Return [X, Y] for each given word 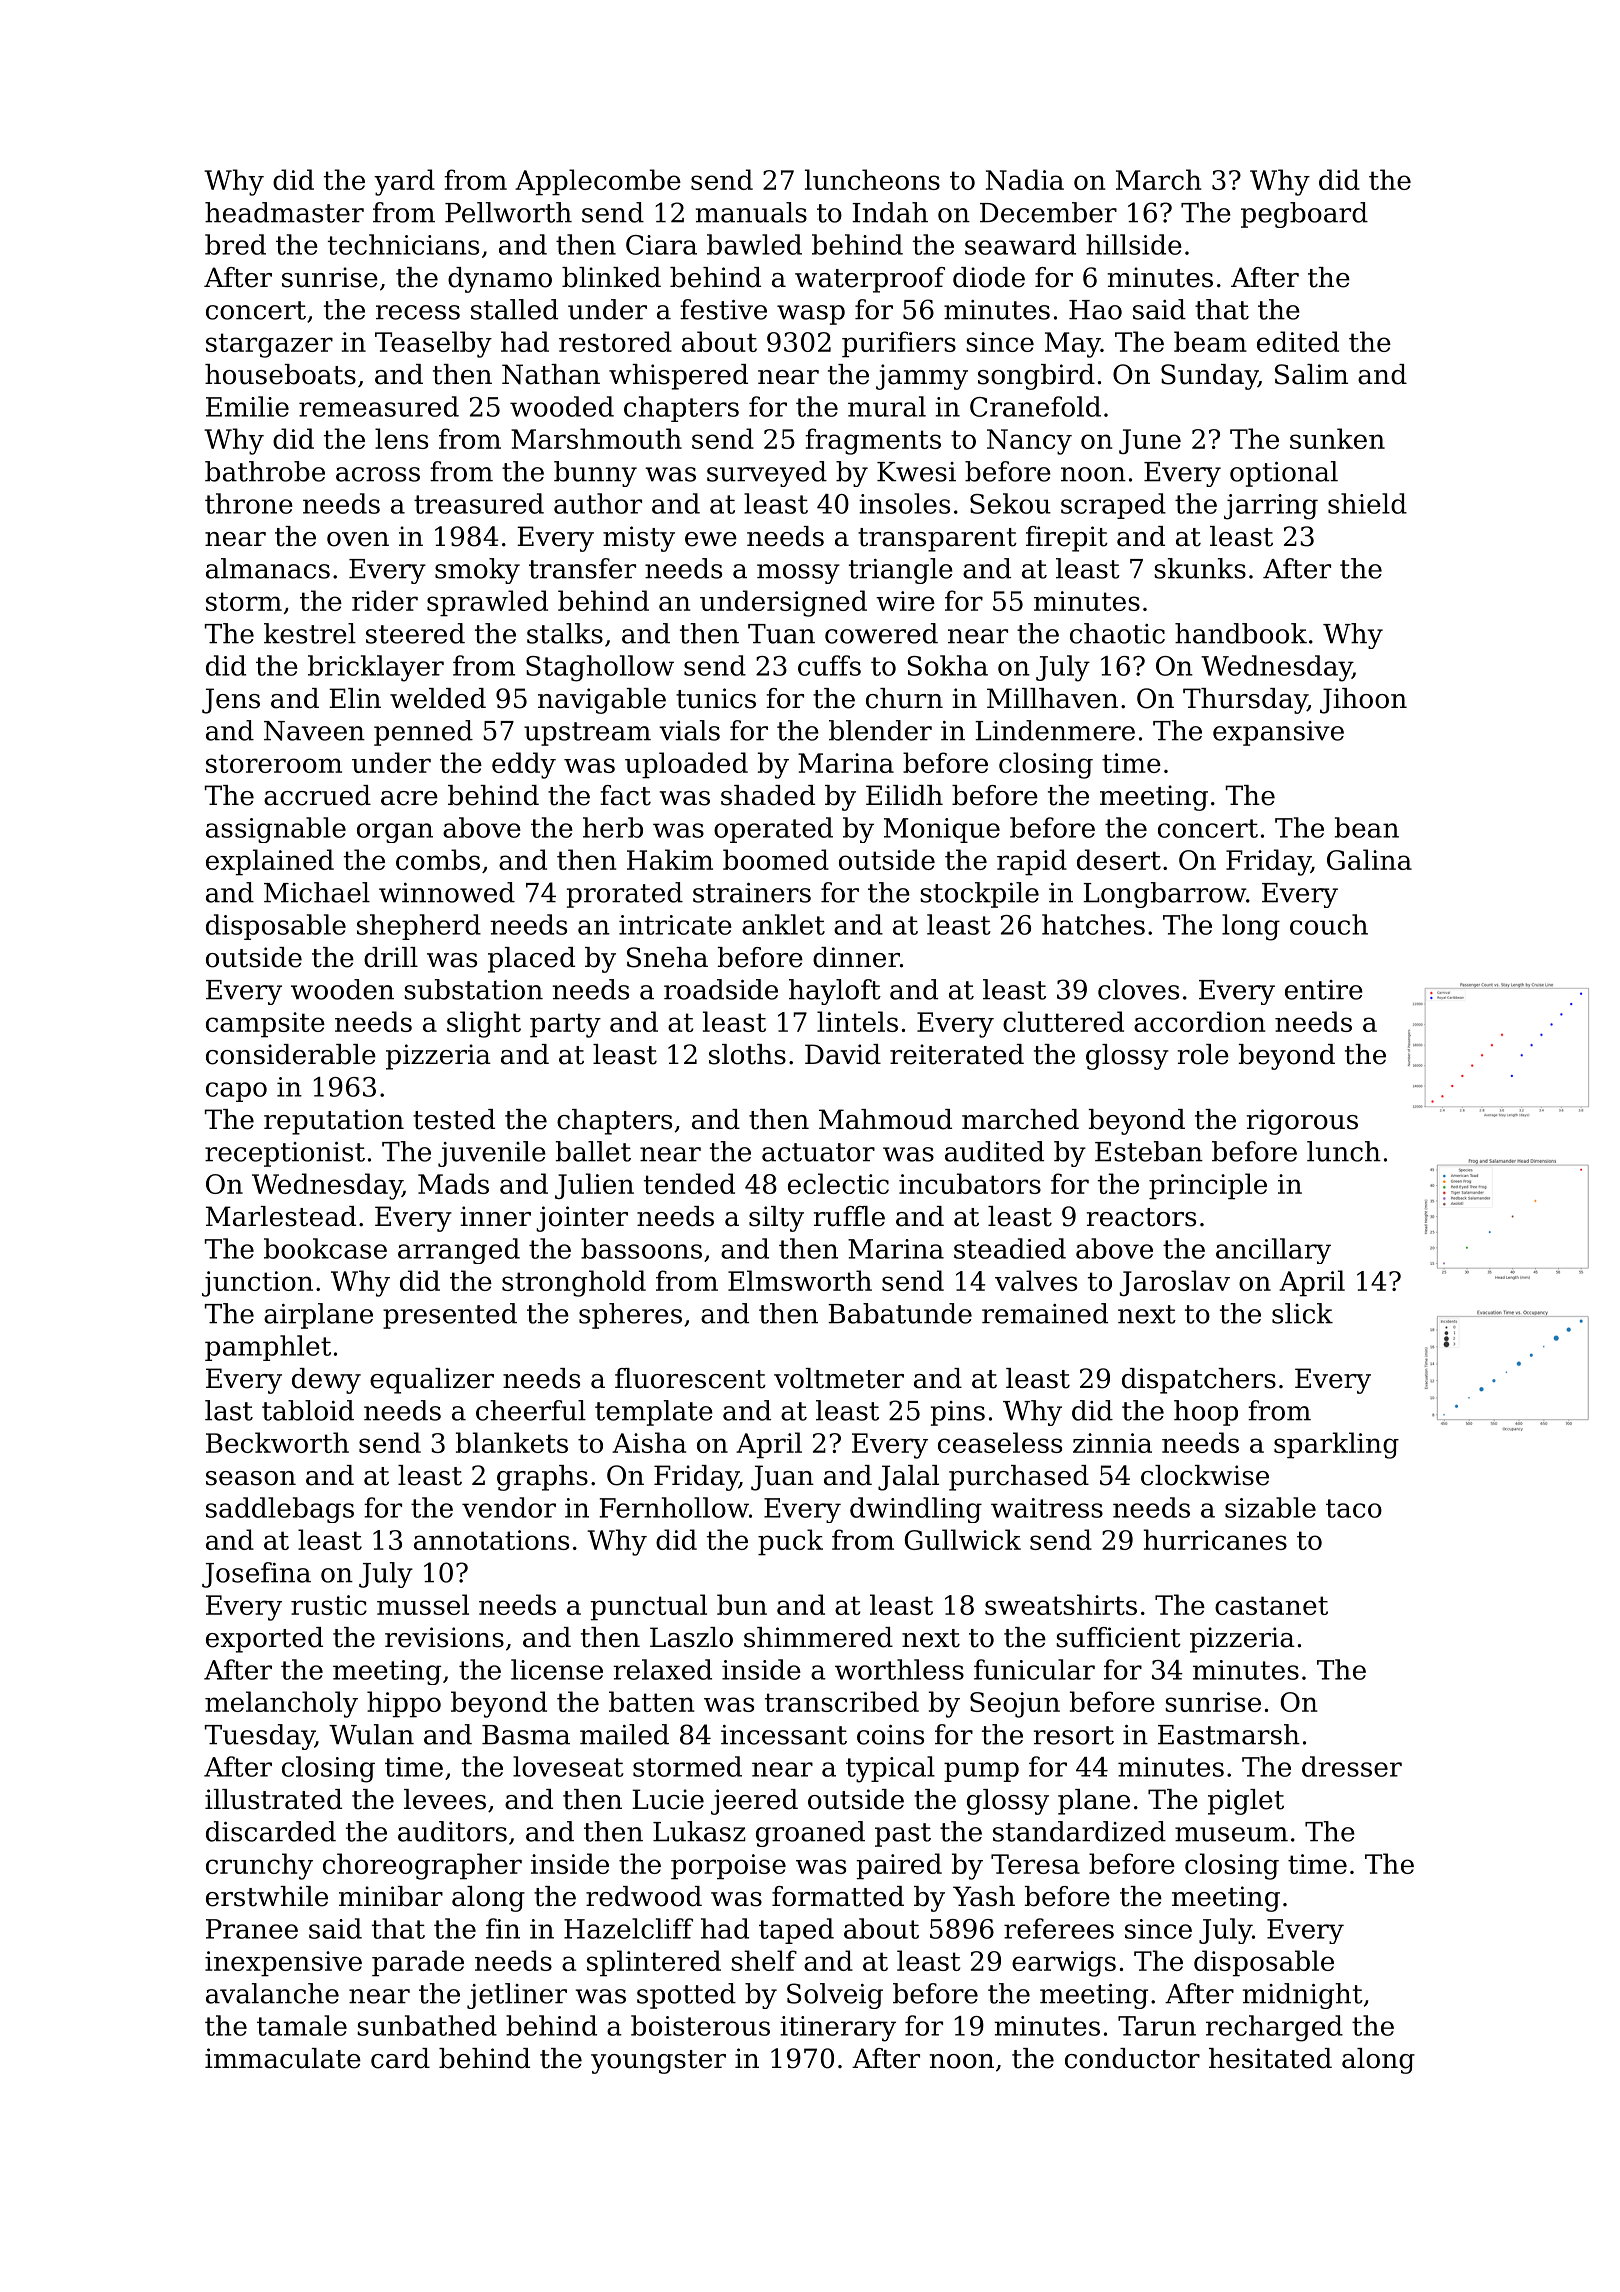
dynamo [500, 280]
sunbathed [427, 2025]
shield [1367, 503]
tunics [716, 698]
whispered [678, 377]
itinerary [838, 2029]
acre [409, 798]
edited [1298, 341]
